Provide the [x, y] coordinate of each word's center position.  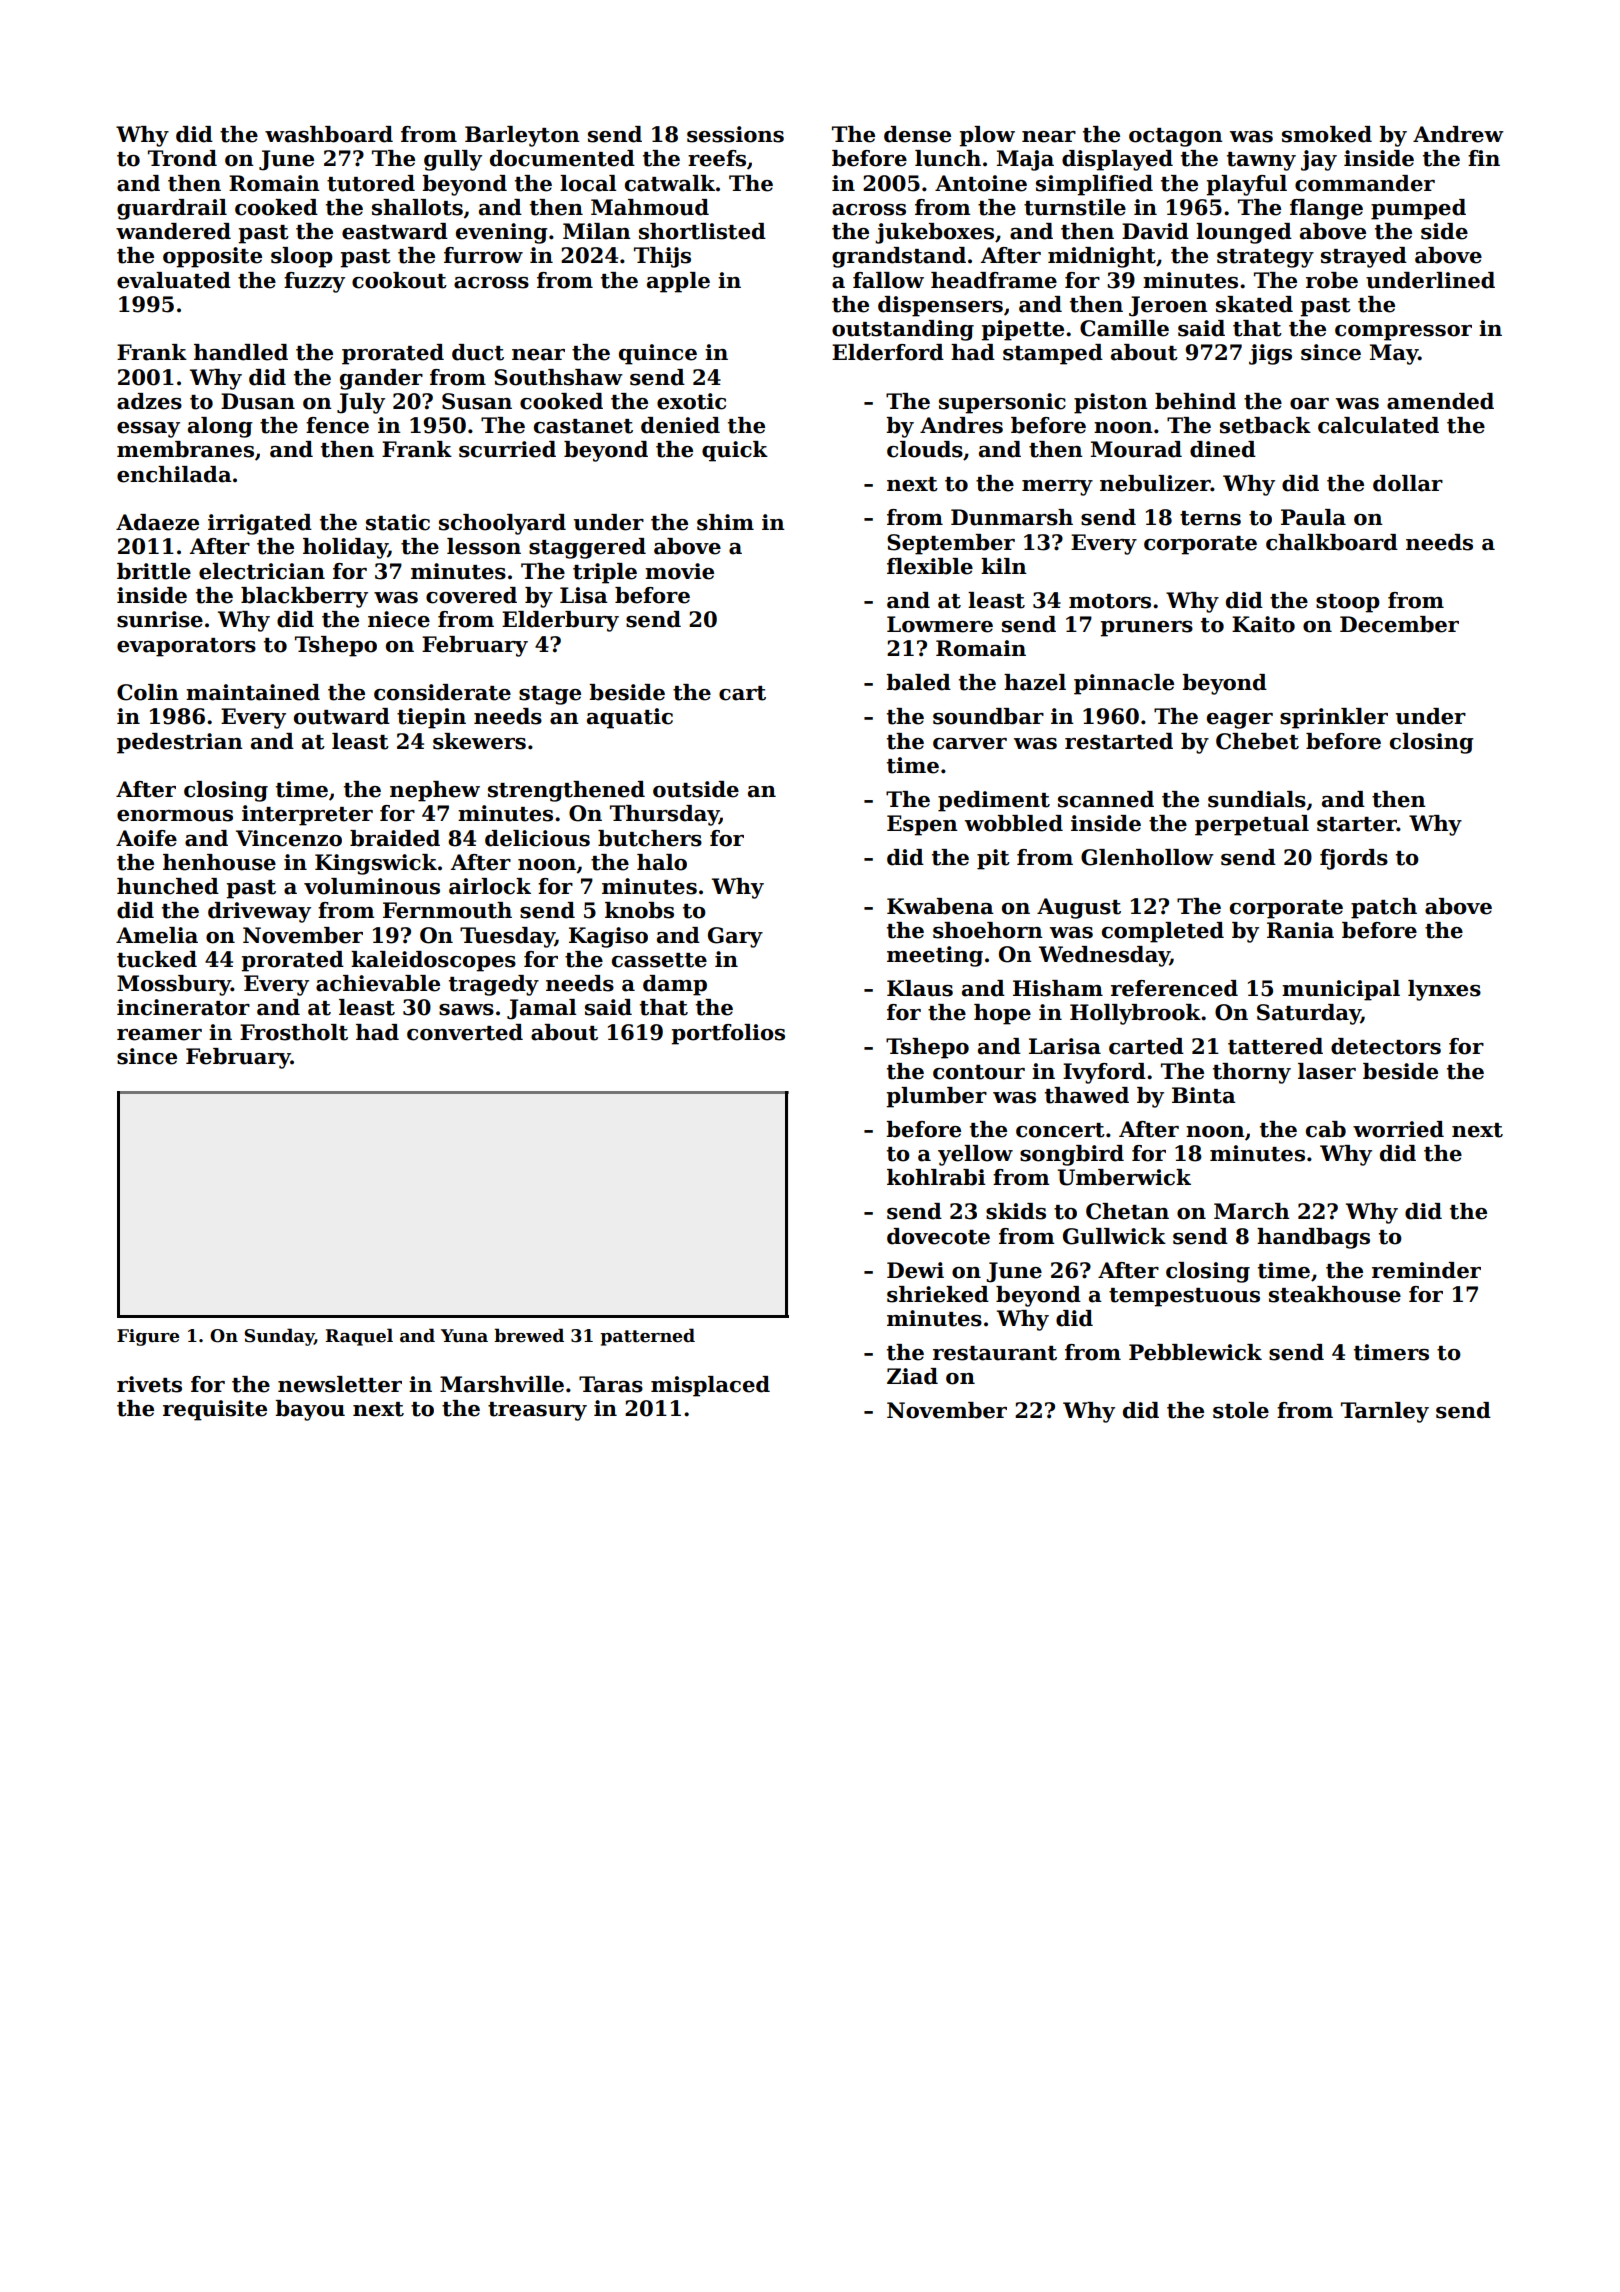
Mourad [1136, 449]
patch [1384, 908]
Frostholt [294, 1032]
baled [918, 682]
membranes [185, 449]
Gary [735, 937]
